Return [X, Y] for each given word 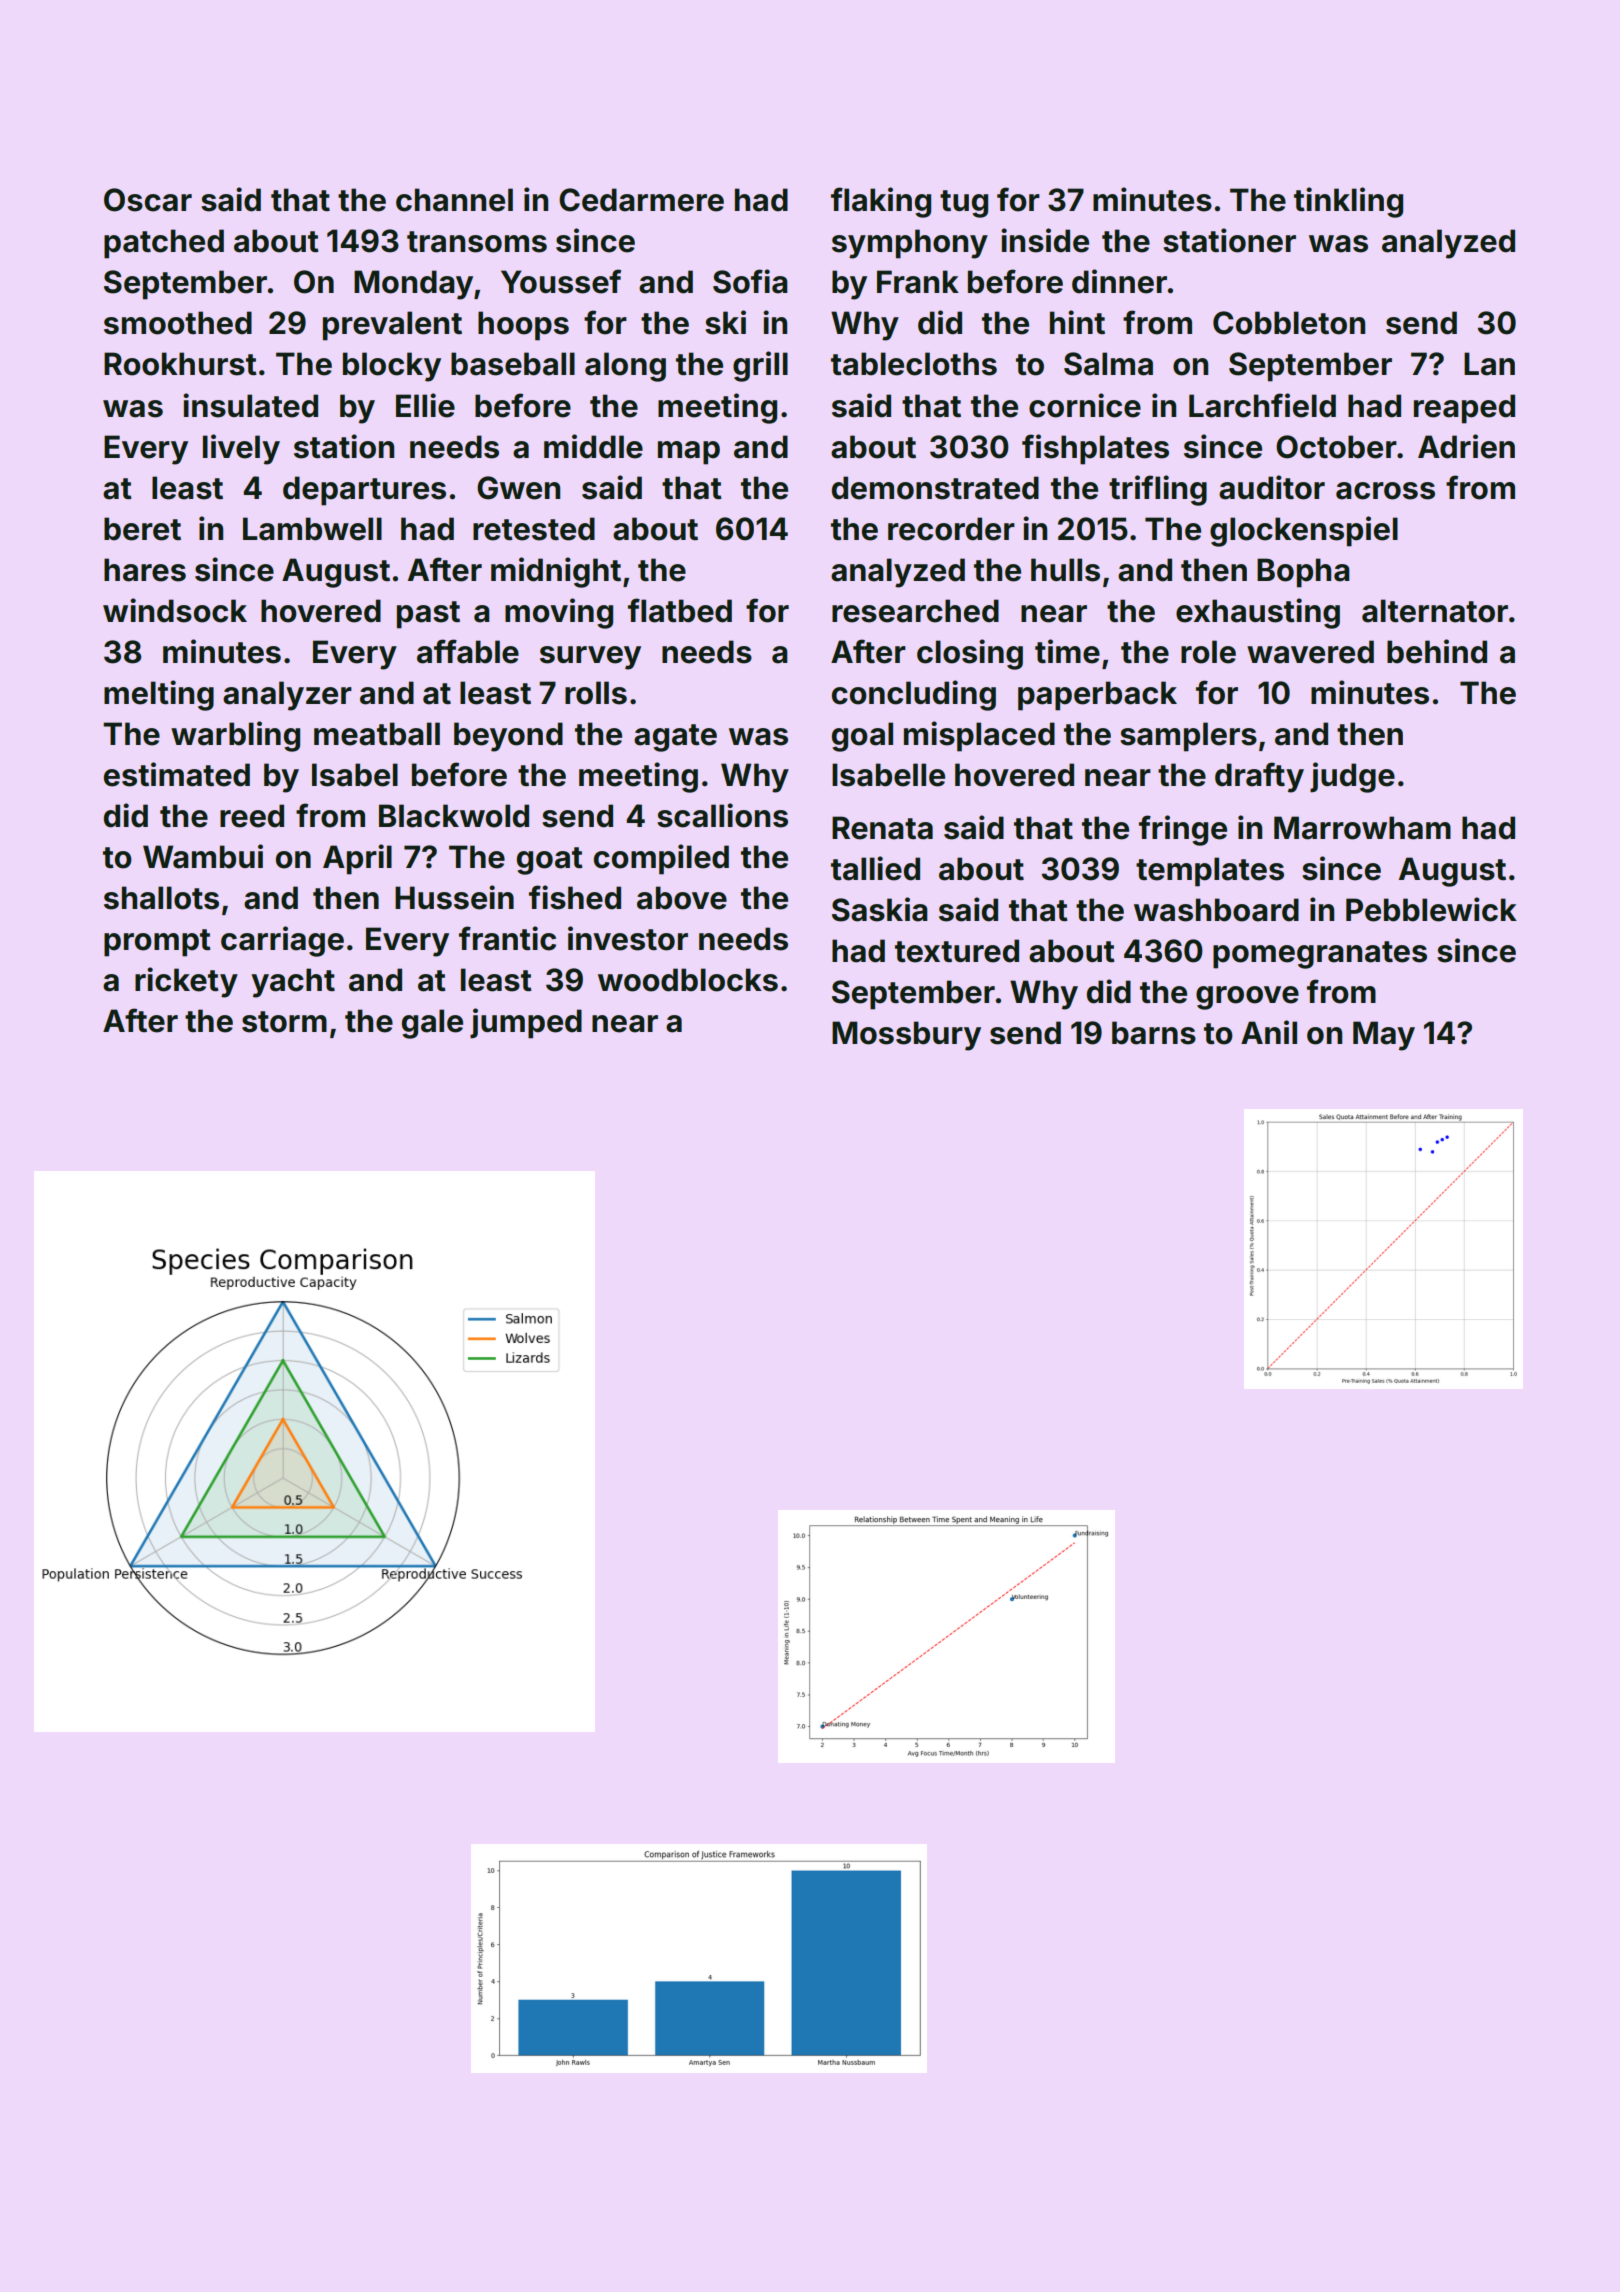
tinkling [1348, 202]
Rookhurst [180, 364]
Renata [882, 828]
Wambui [203, 856]
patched [164, 244]
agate [675, 738]
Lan [1489, 364]
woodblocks [688, 980]
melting [159, 695]
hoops [523, 326]
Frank [918, 282]
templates [1210, 872]
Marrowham [1362, 828]
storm [284, 1022]
